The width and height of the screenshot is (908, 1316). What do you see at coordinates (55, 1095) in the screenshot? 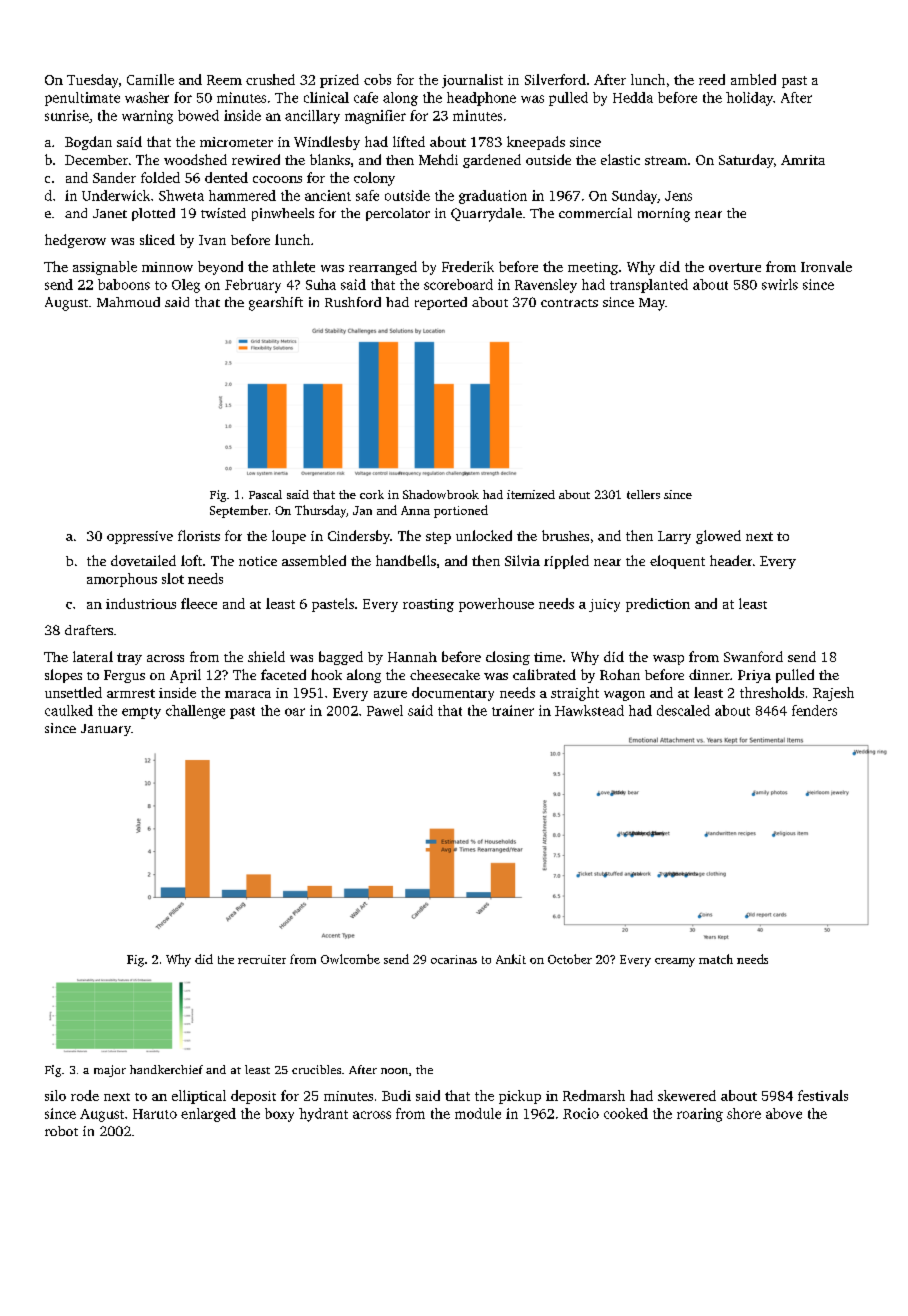
I see `silo` at bounding box center [55, 1095].
